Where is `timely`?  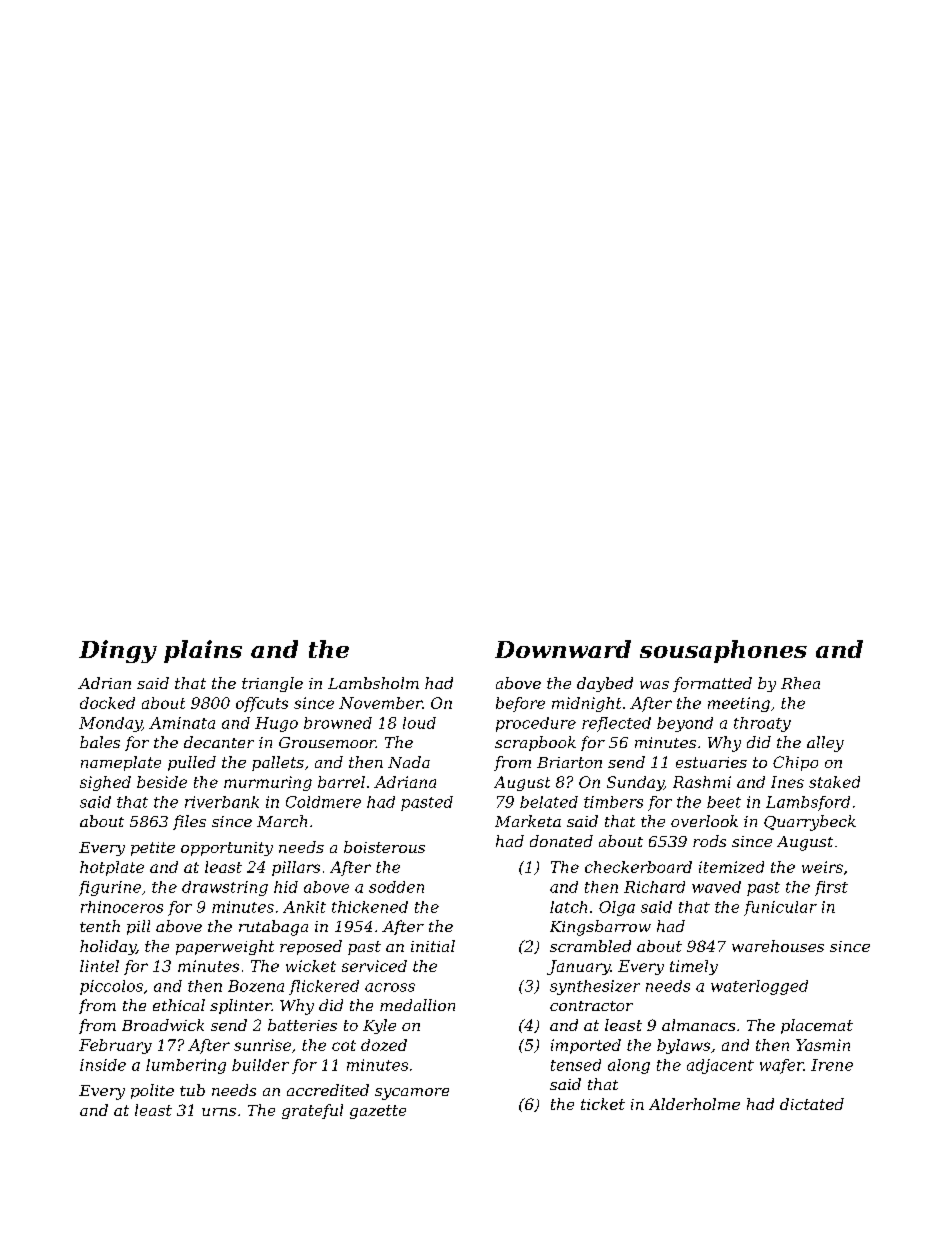
timely is located at coordinates (694, 967).
